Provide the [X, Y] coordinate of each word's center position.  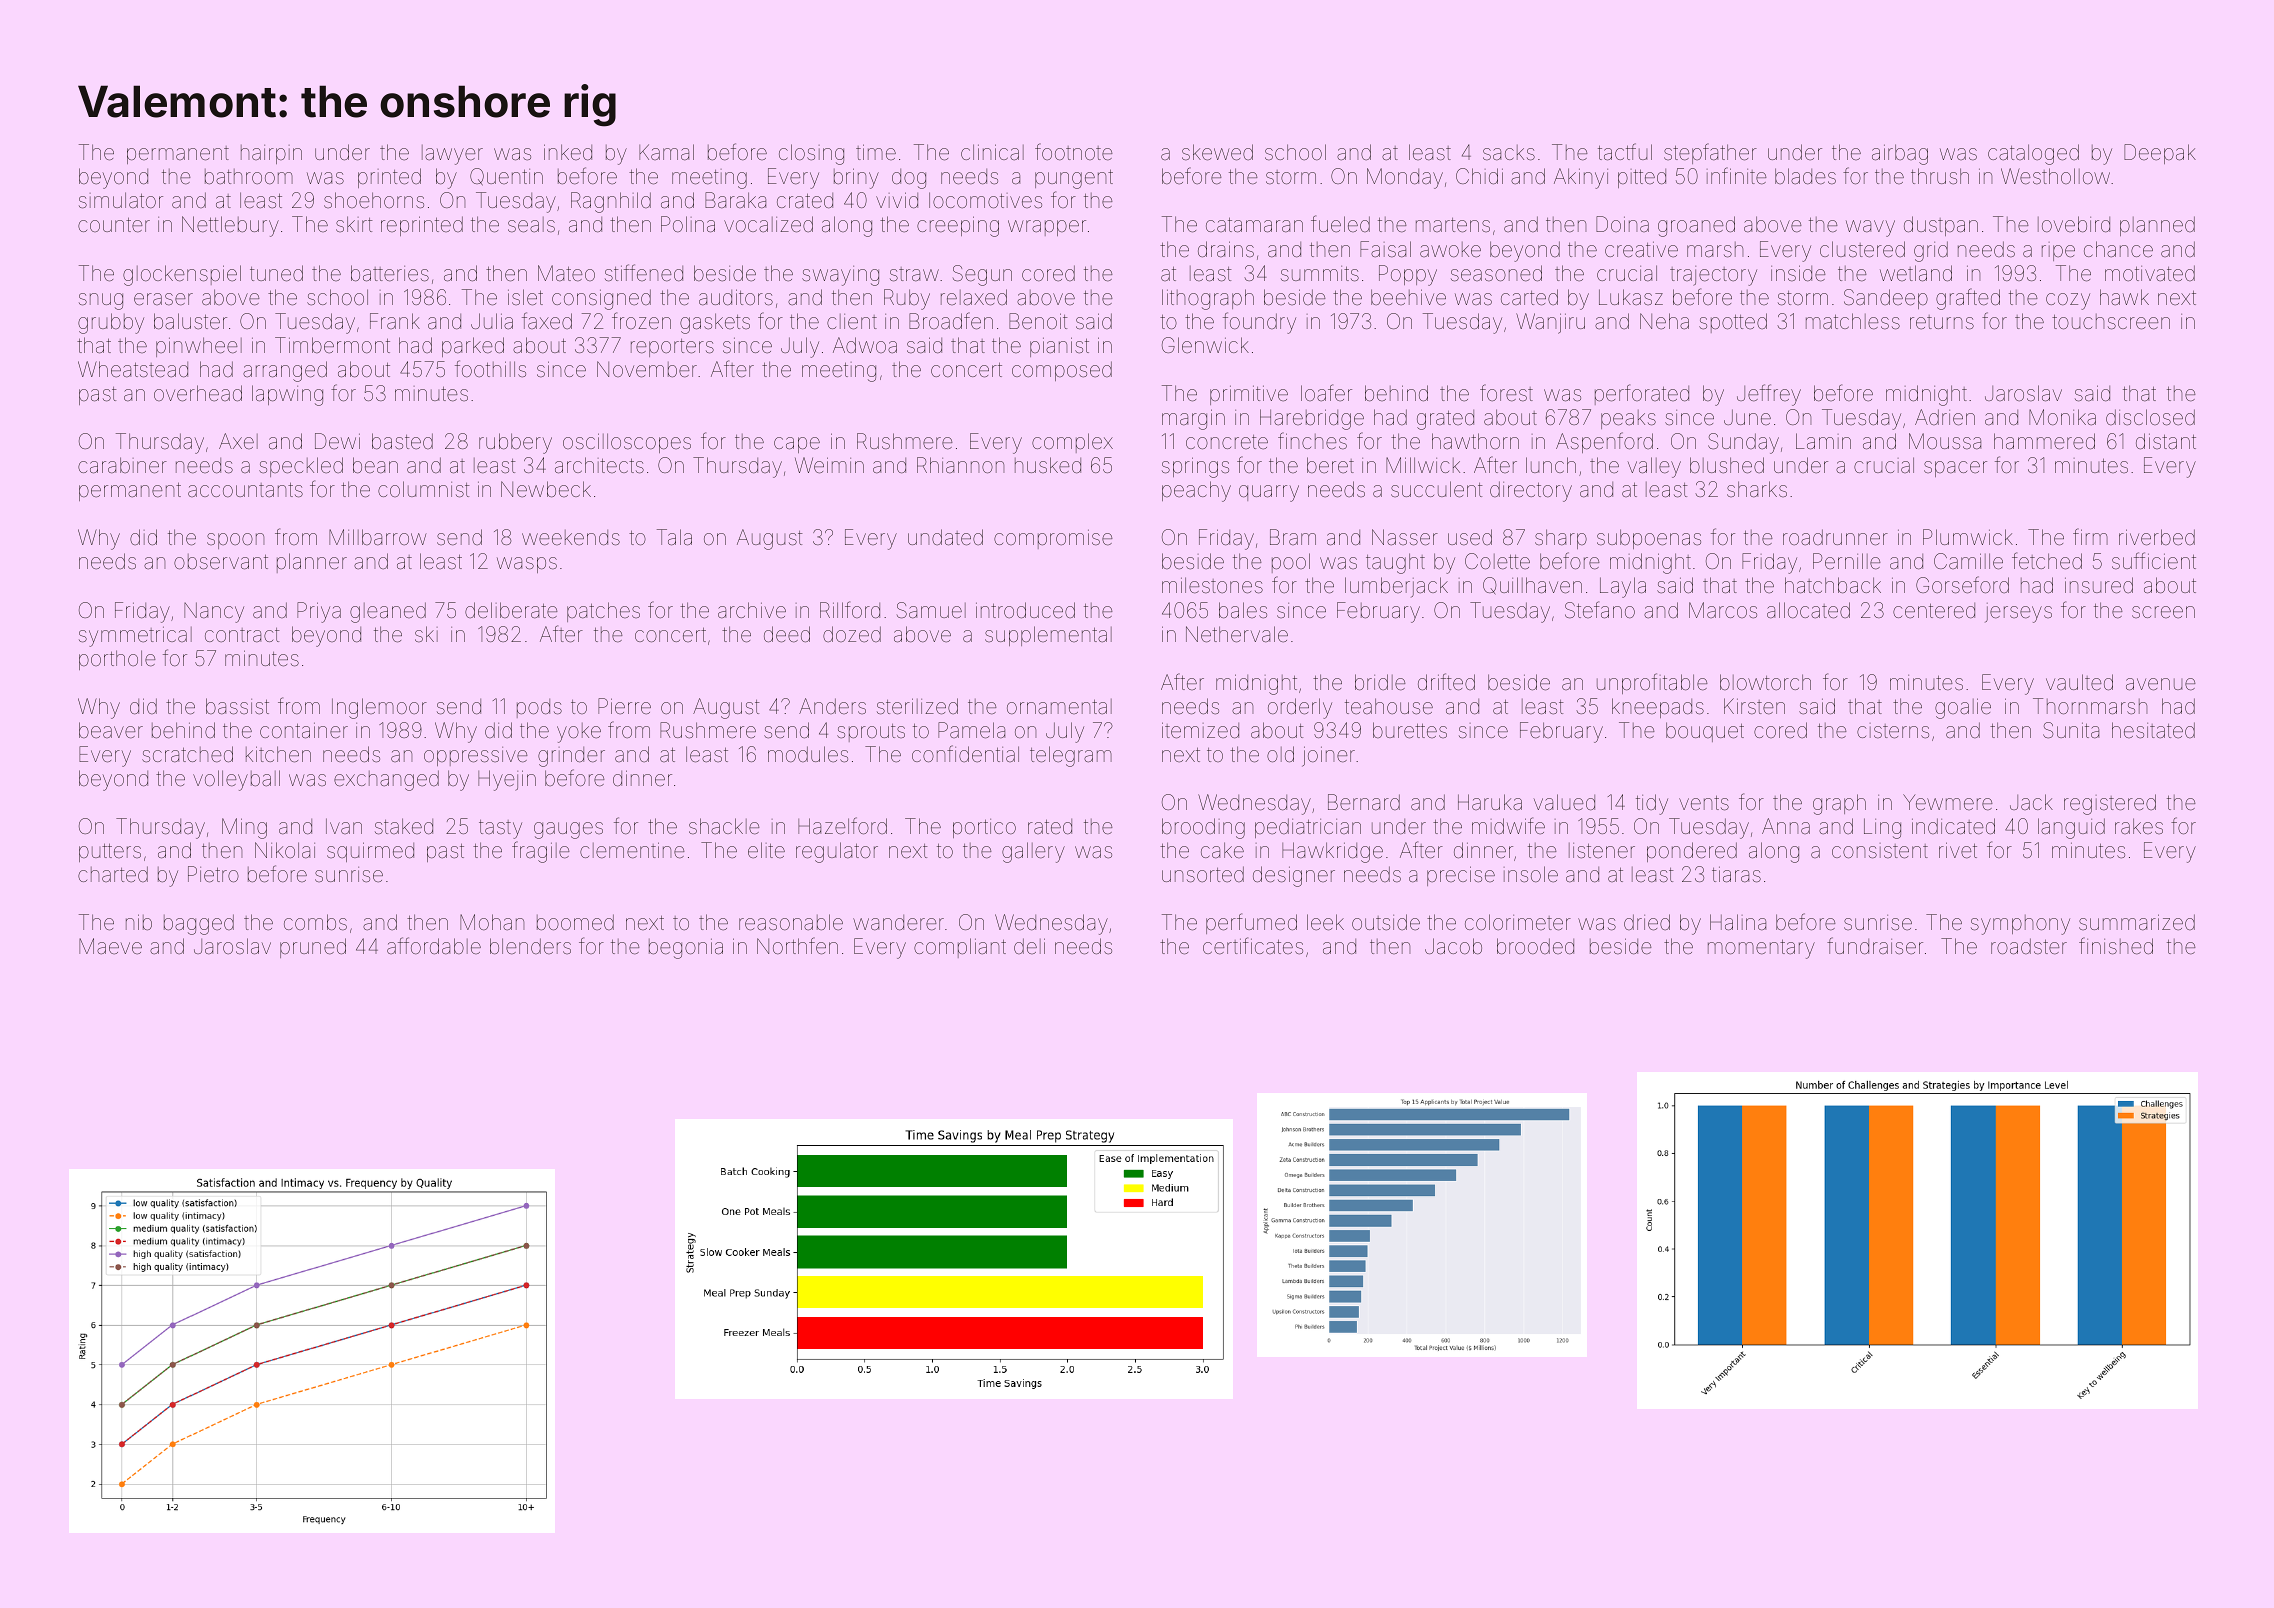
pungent [1074, 179]
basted [402, 441]
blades [1805, 176]
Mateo [566, 273]
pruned [313, 948]
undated [945, 537]
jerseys [2018, 613]
